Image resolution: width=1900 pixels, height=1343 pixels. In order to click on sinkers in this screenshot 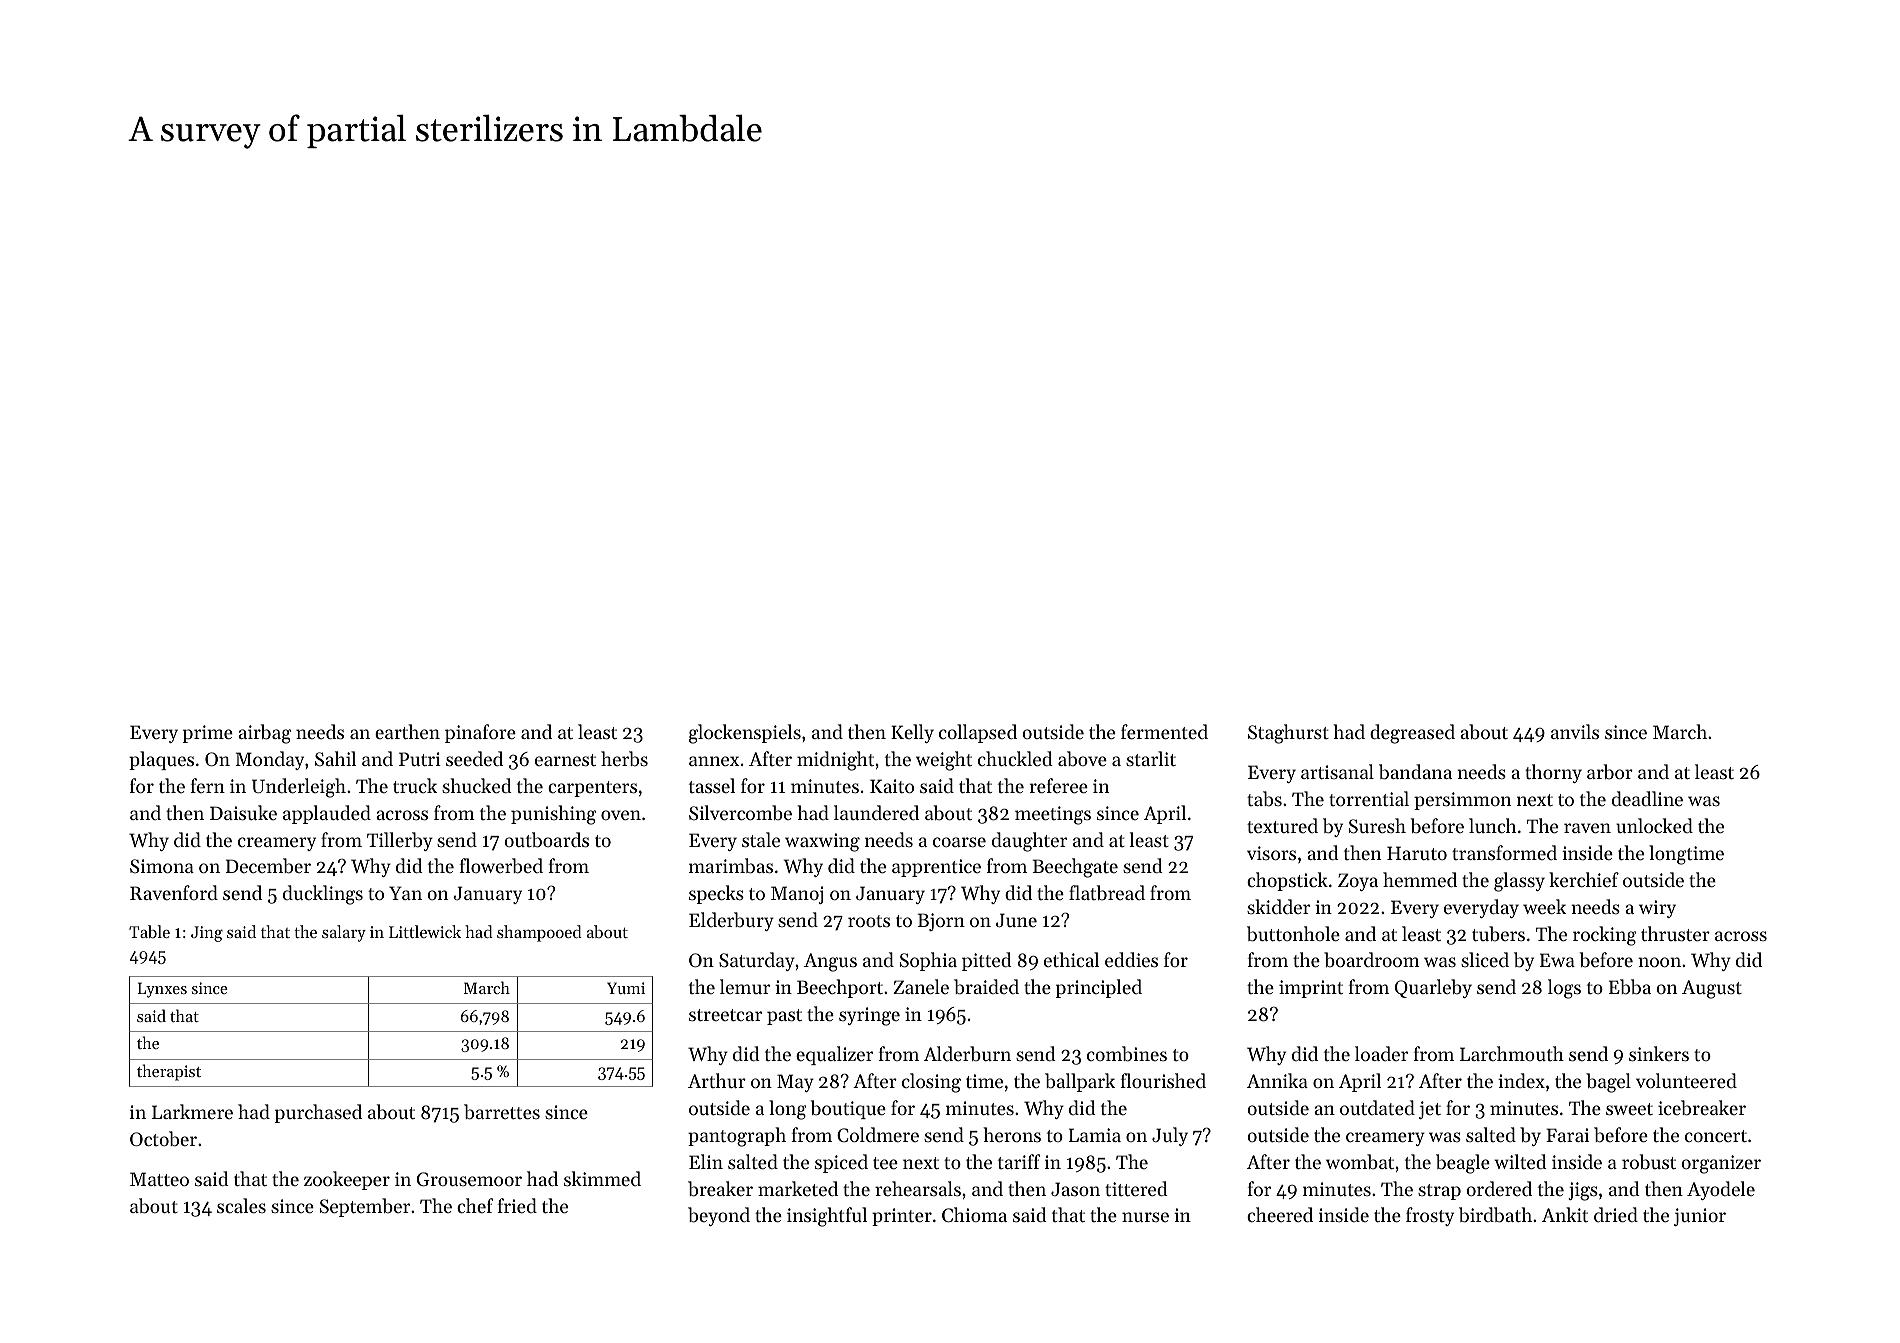, I will do `click(1659, 1053)`.
